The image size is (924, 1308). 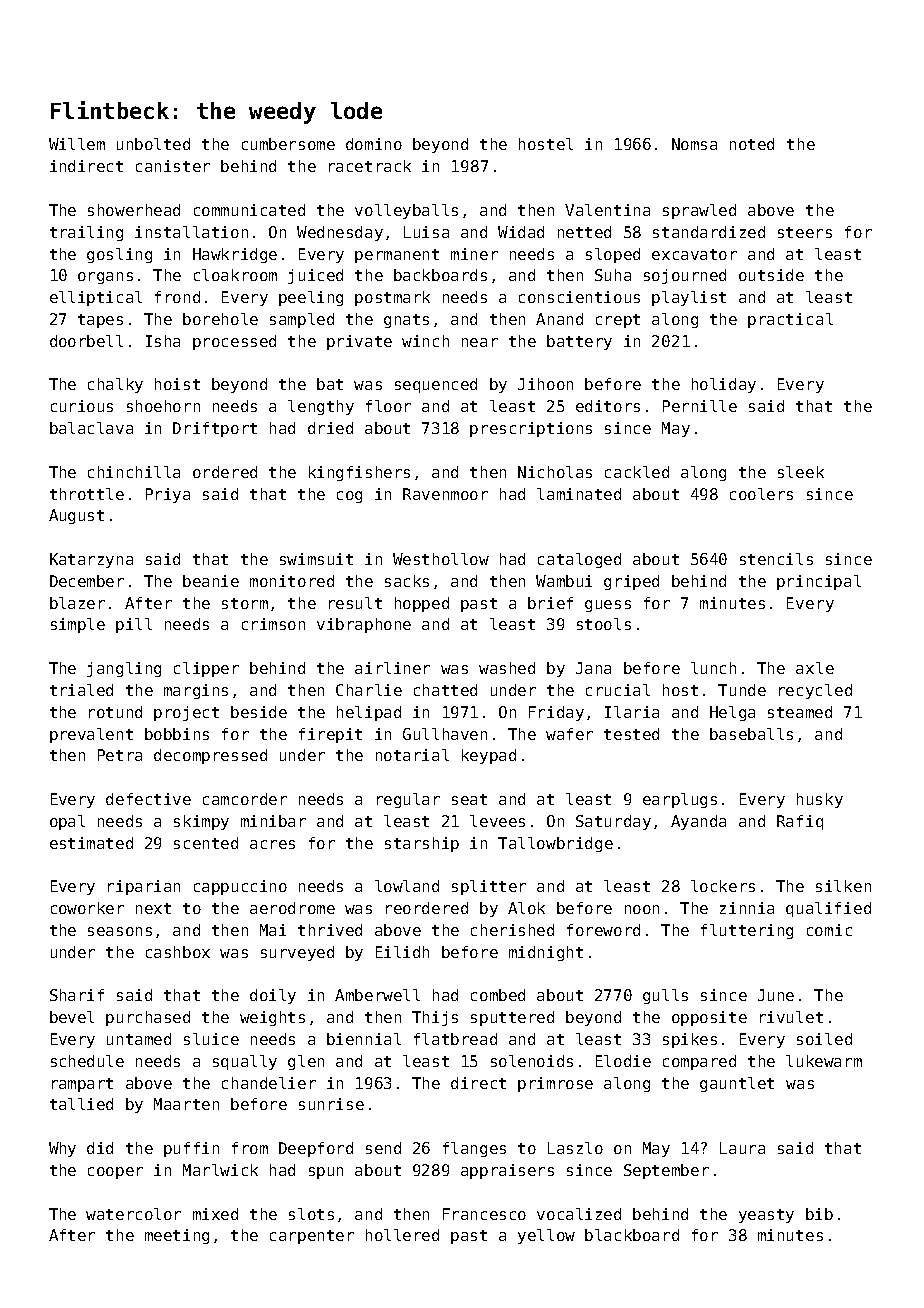 I want to click on carpenter, so click(x=312, y=1237).
